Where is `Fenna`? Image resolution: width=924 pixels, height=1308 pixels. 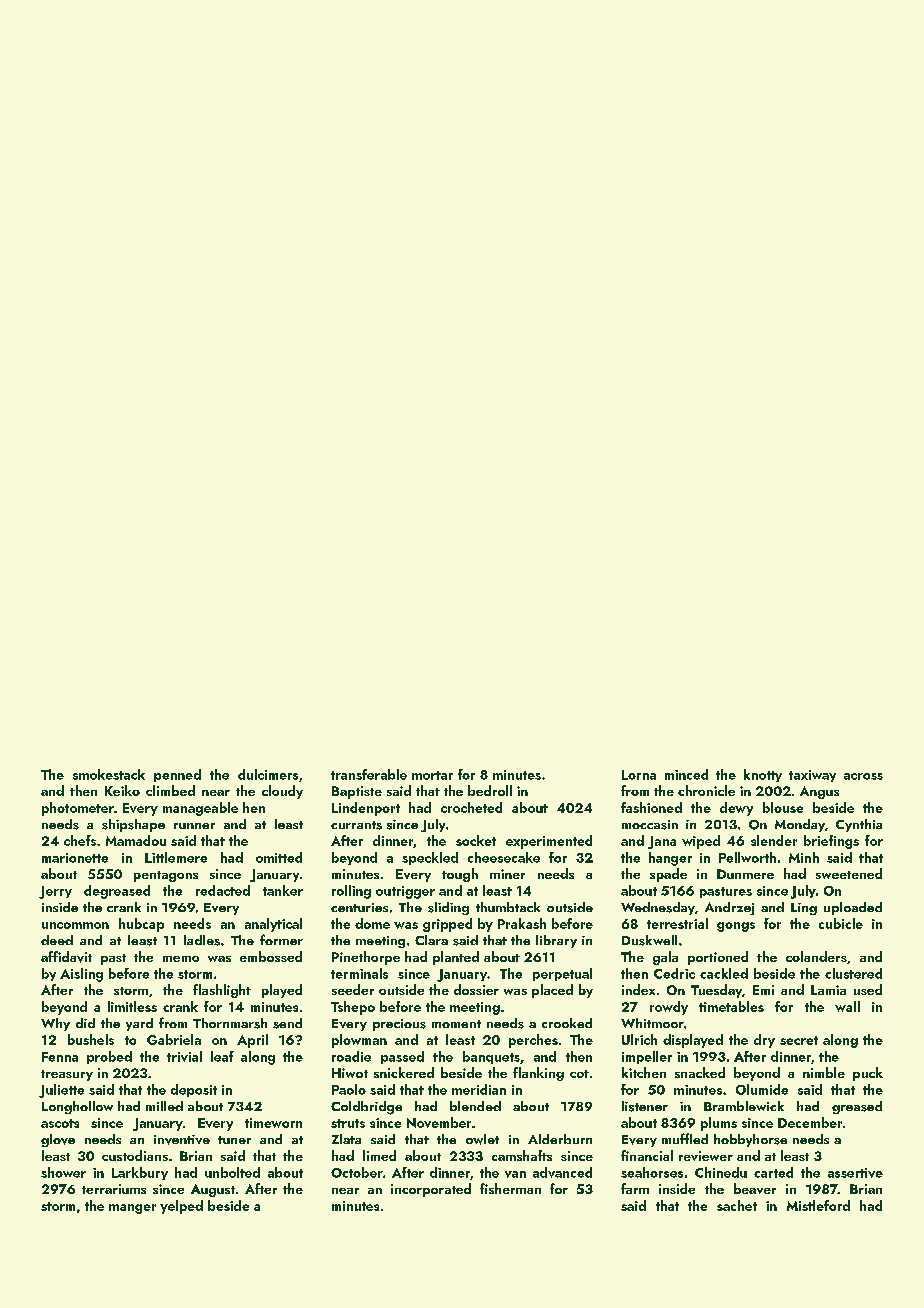
Fenna is located at coordinates (60, 1057).
